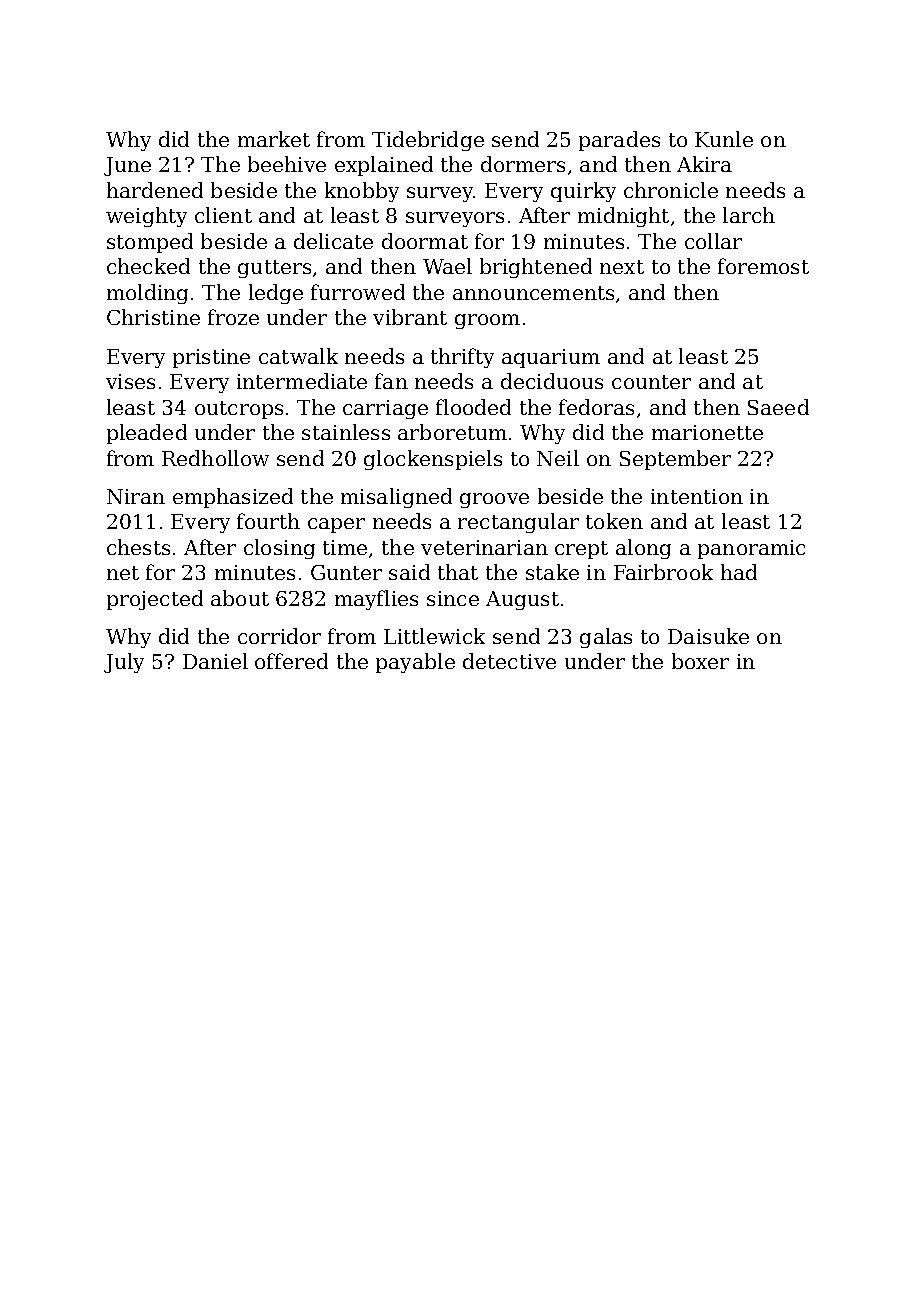  Describe the element at coordinates (362, 192) in the image. I see `knobby` at that location.
